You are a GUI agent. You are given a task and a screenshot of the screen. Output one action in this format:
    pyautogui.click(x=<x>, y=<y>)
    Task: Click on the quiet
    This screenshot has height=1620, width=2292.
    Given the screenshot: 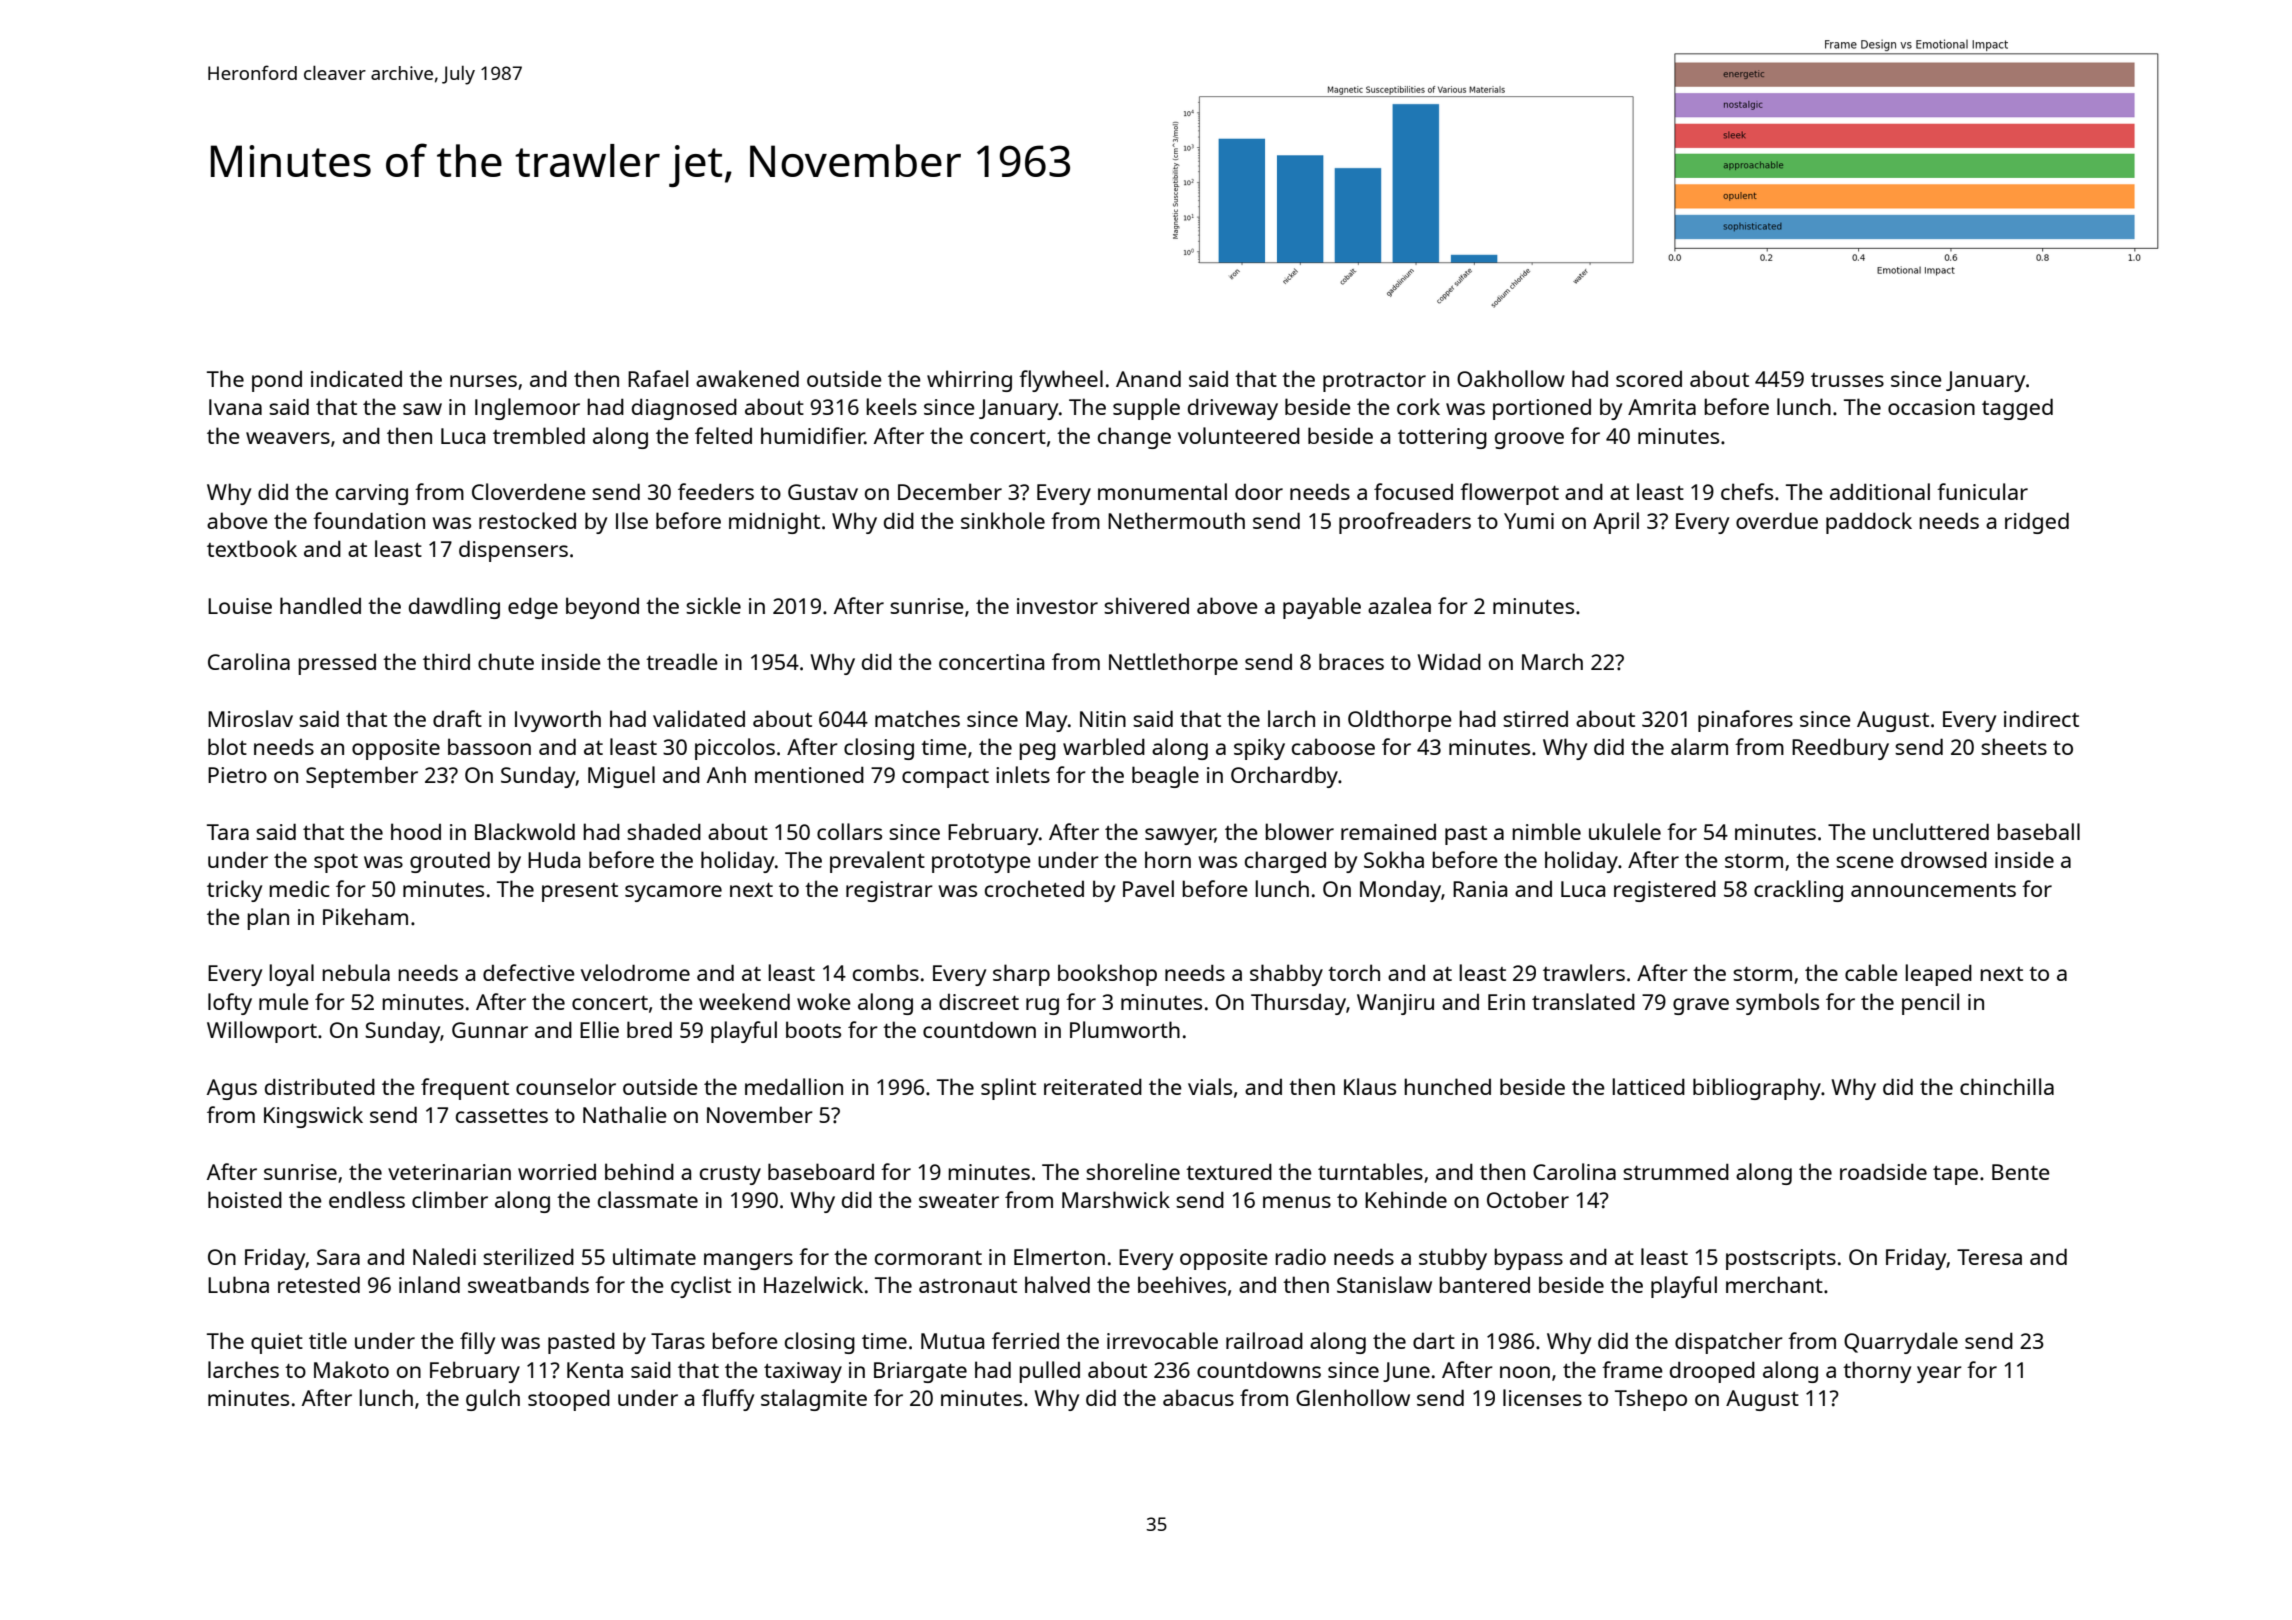 What is the action you would take?
    pyautogui.click(x=277, y=1343)
